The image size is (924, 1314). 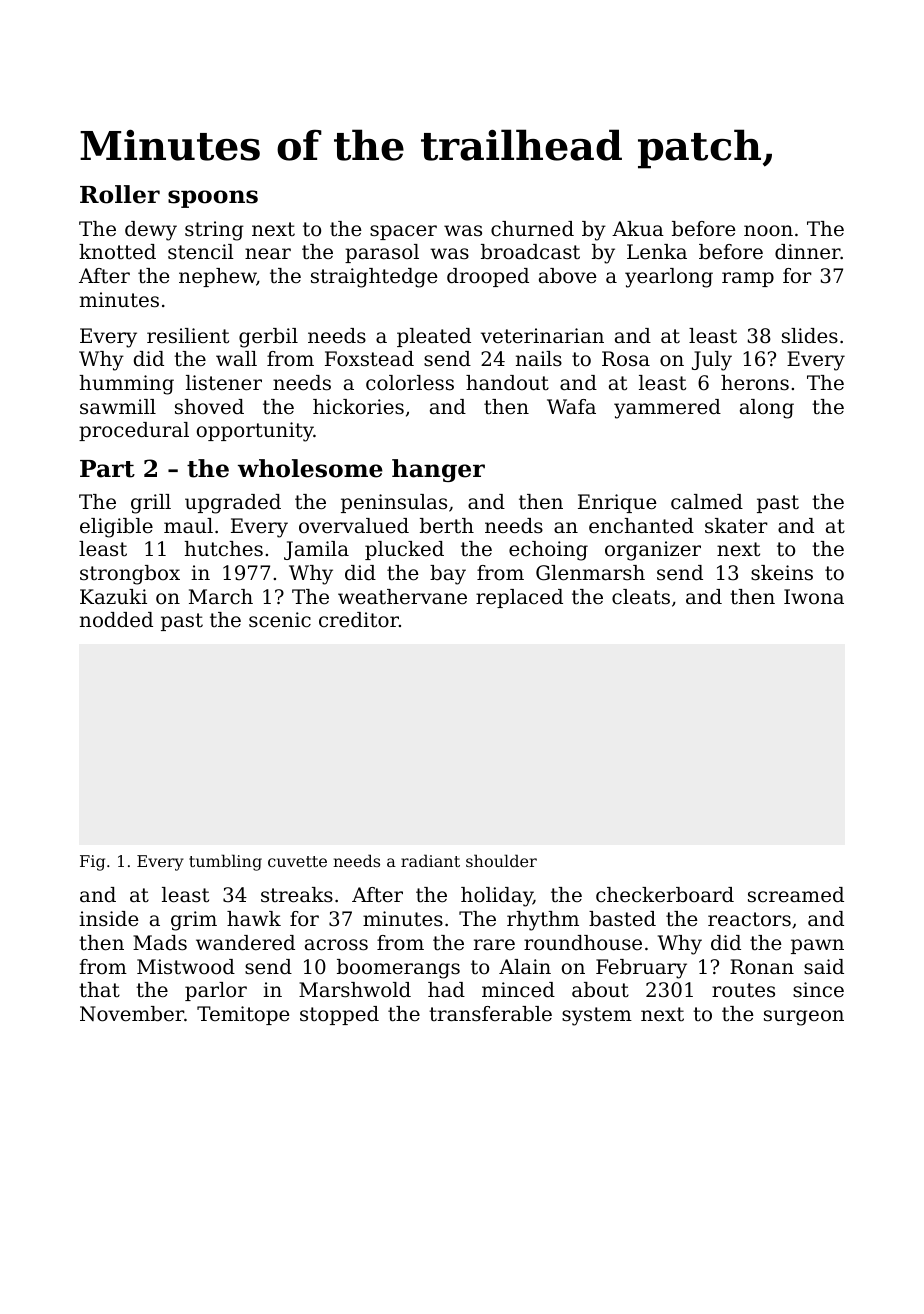 I want to click on churned, so click(x=532, y=229).
